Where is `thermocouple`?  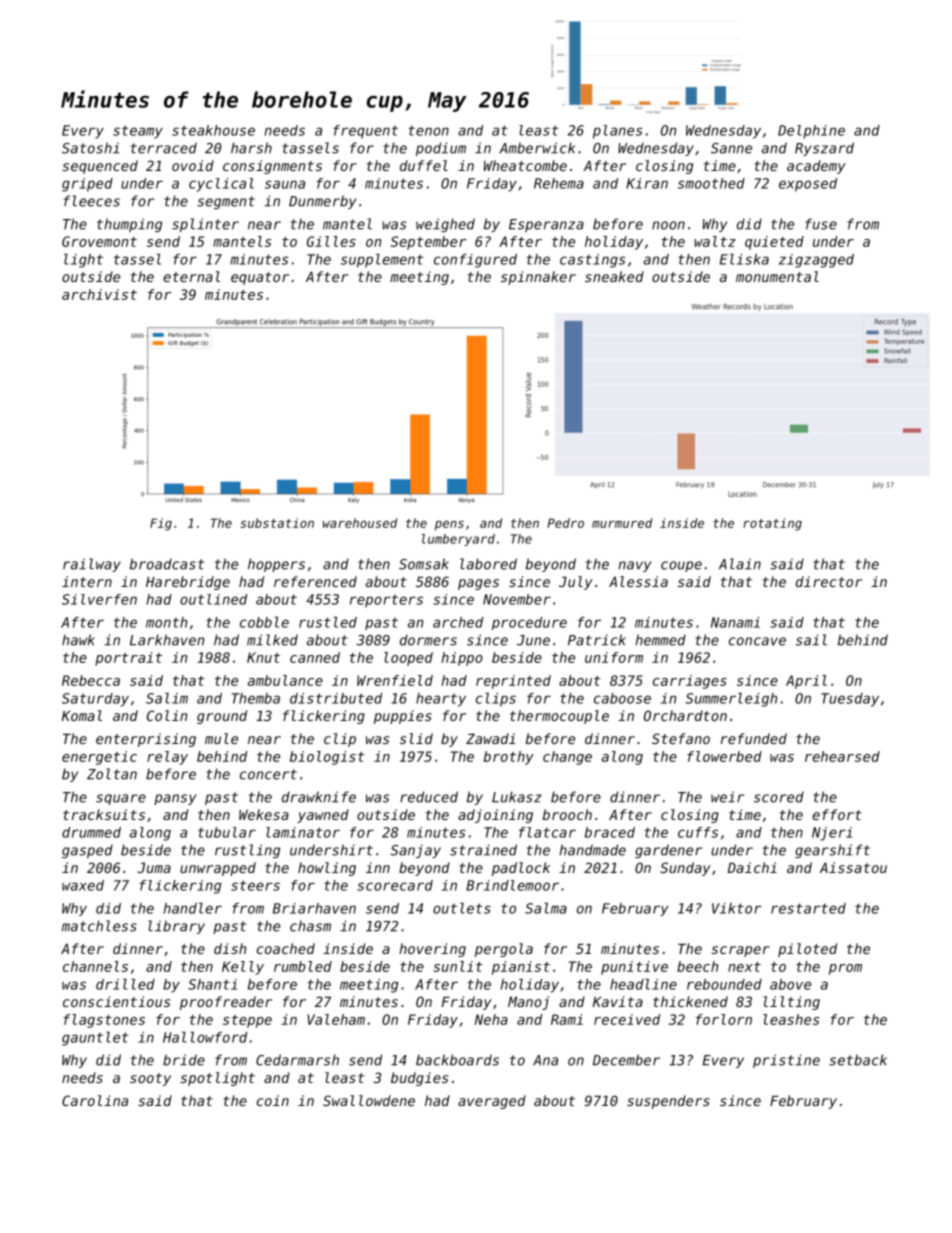
thermocouple is located at coordinates (559, 717).
